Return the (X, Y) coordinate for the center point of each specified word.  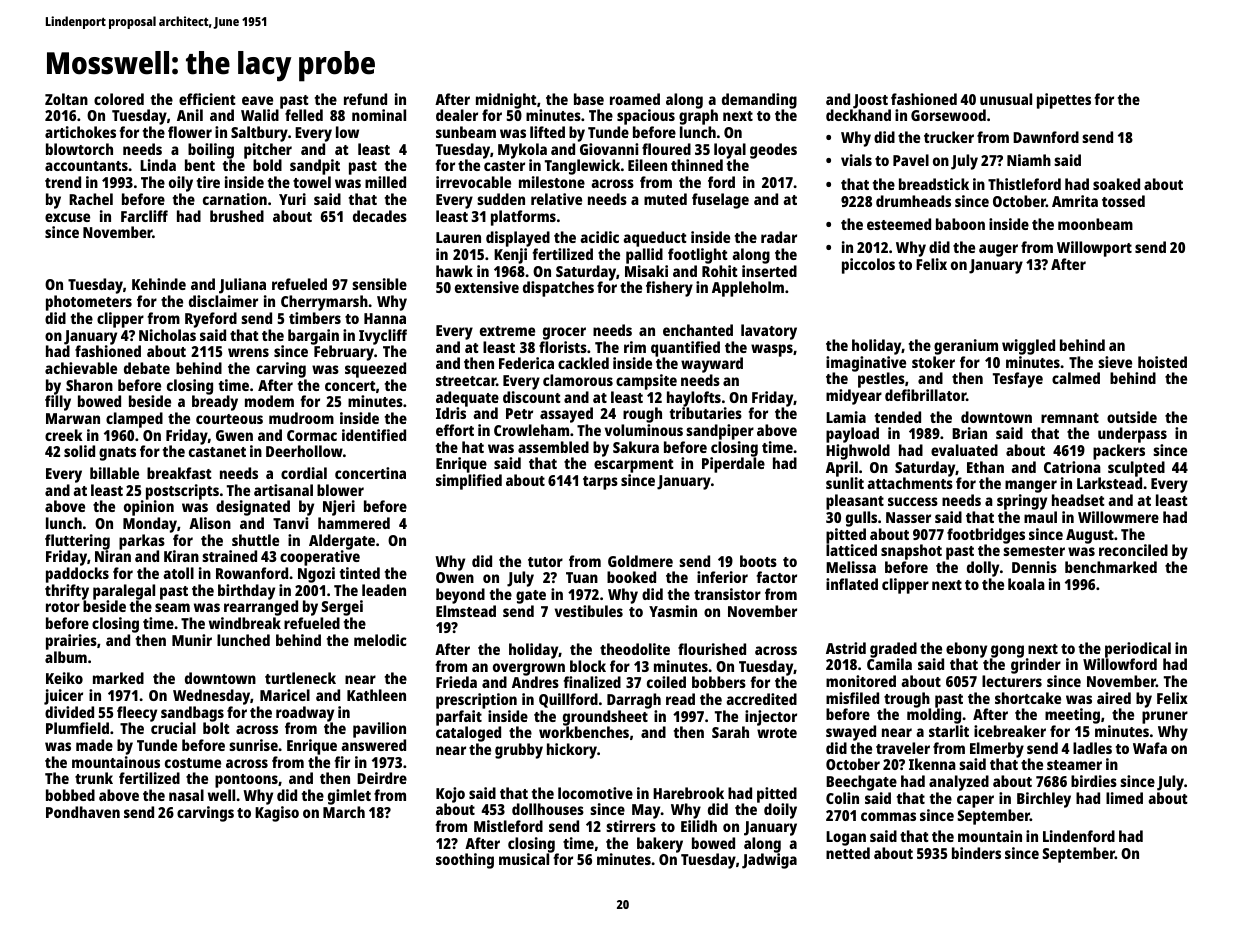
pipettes (1064, 101)
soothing (465, 861)
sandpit (315, 167)
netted (848, 853)
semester (1034, 551)
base (589, 99)
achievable (81, 368)
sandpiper (720, 432)
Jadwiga (769, 861)
